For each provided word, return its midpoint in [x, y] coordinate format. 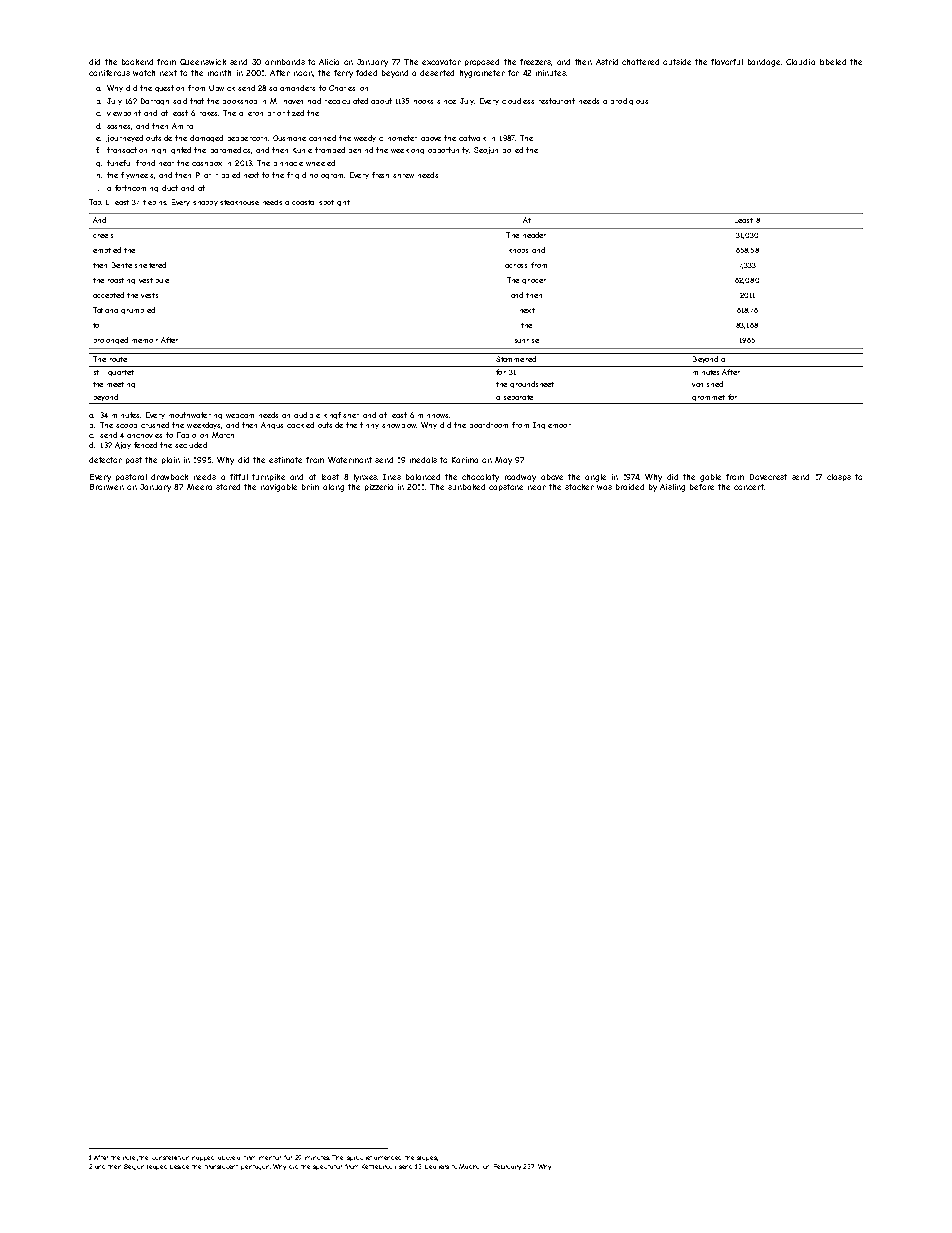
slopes [427, 1158]
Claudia [800, 62]
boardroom [489, 425]
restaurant [557, 101]
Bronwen [107, 487]
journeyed [124, 138]
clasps [839, 477]
